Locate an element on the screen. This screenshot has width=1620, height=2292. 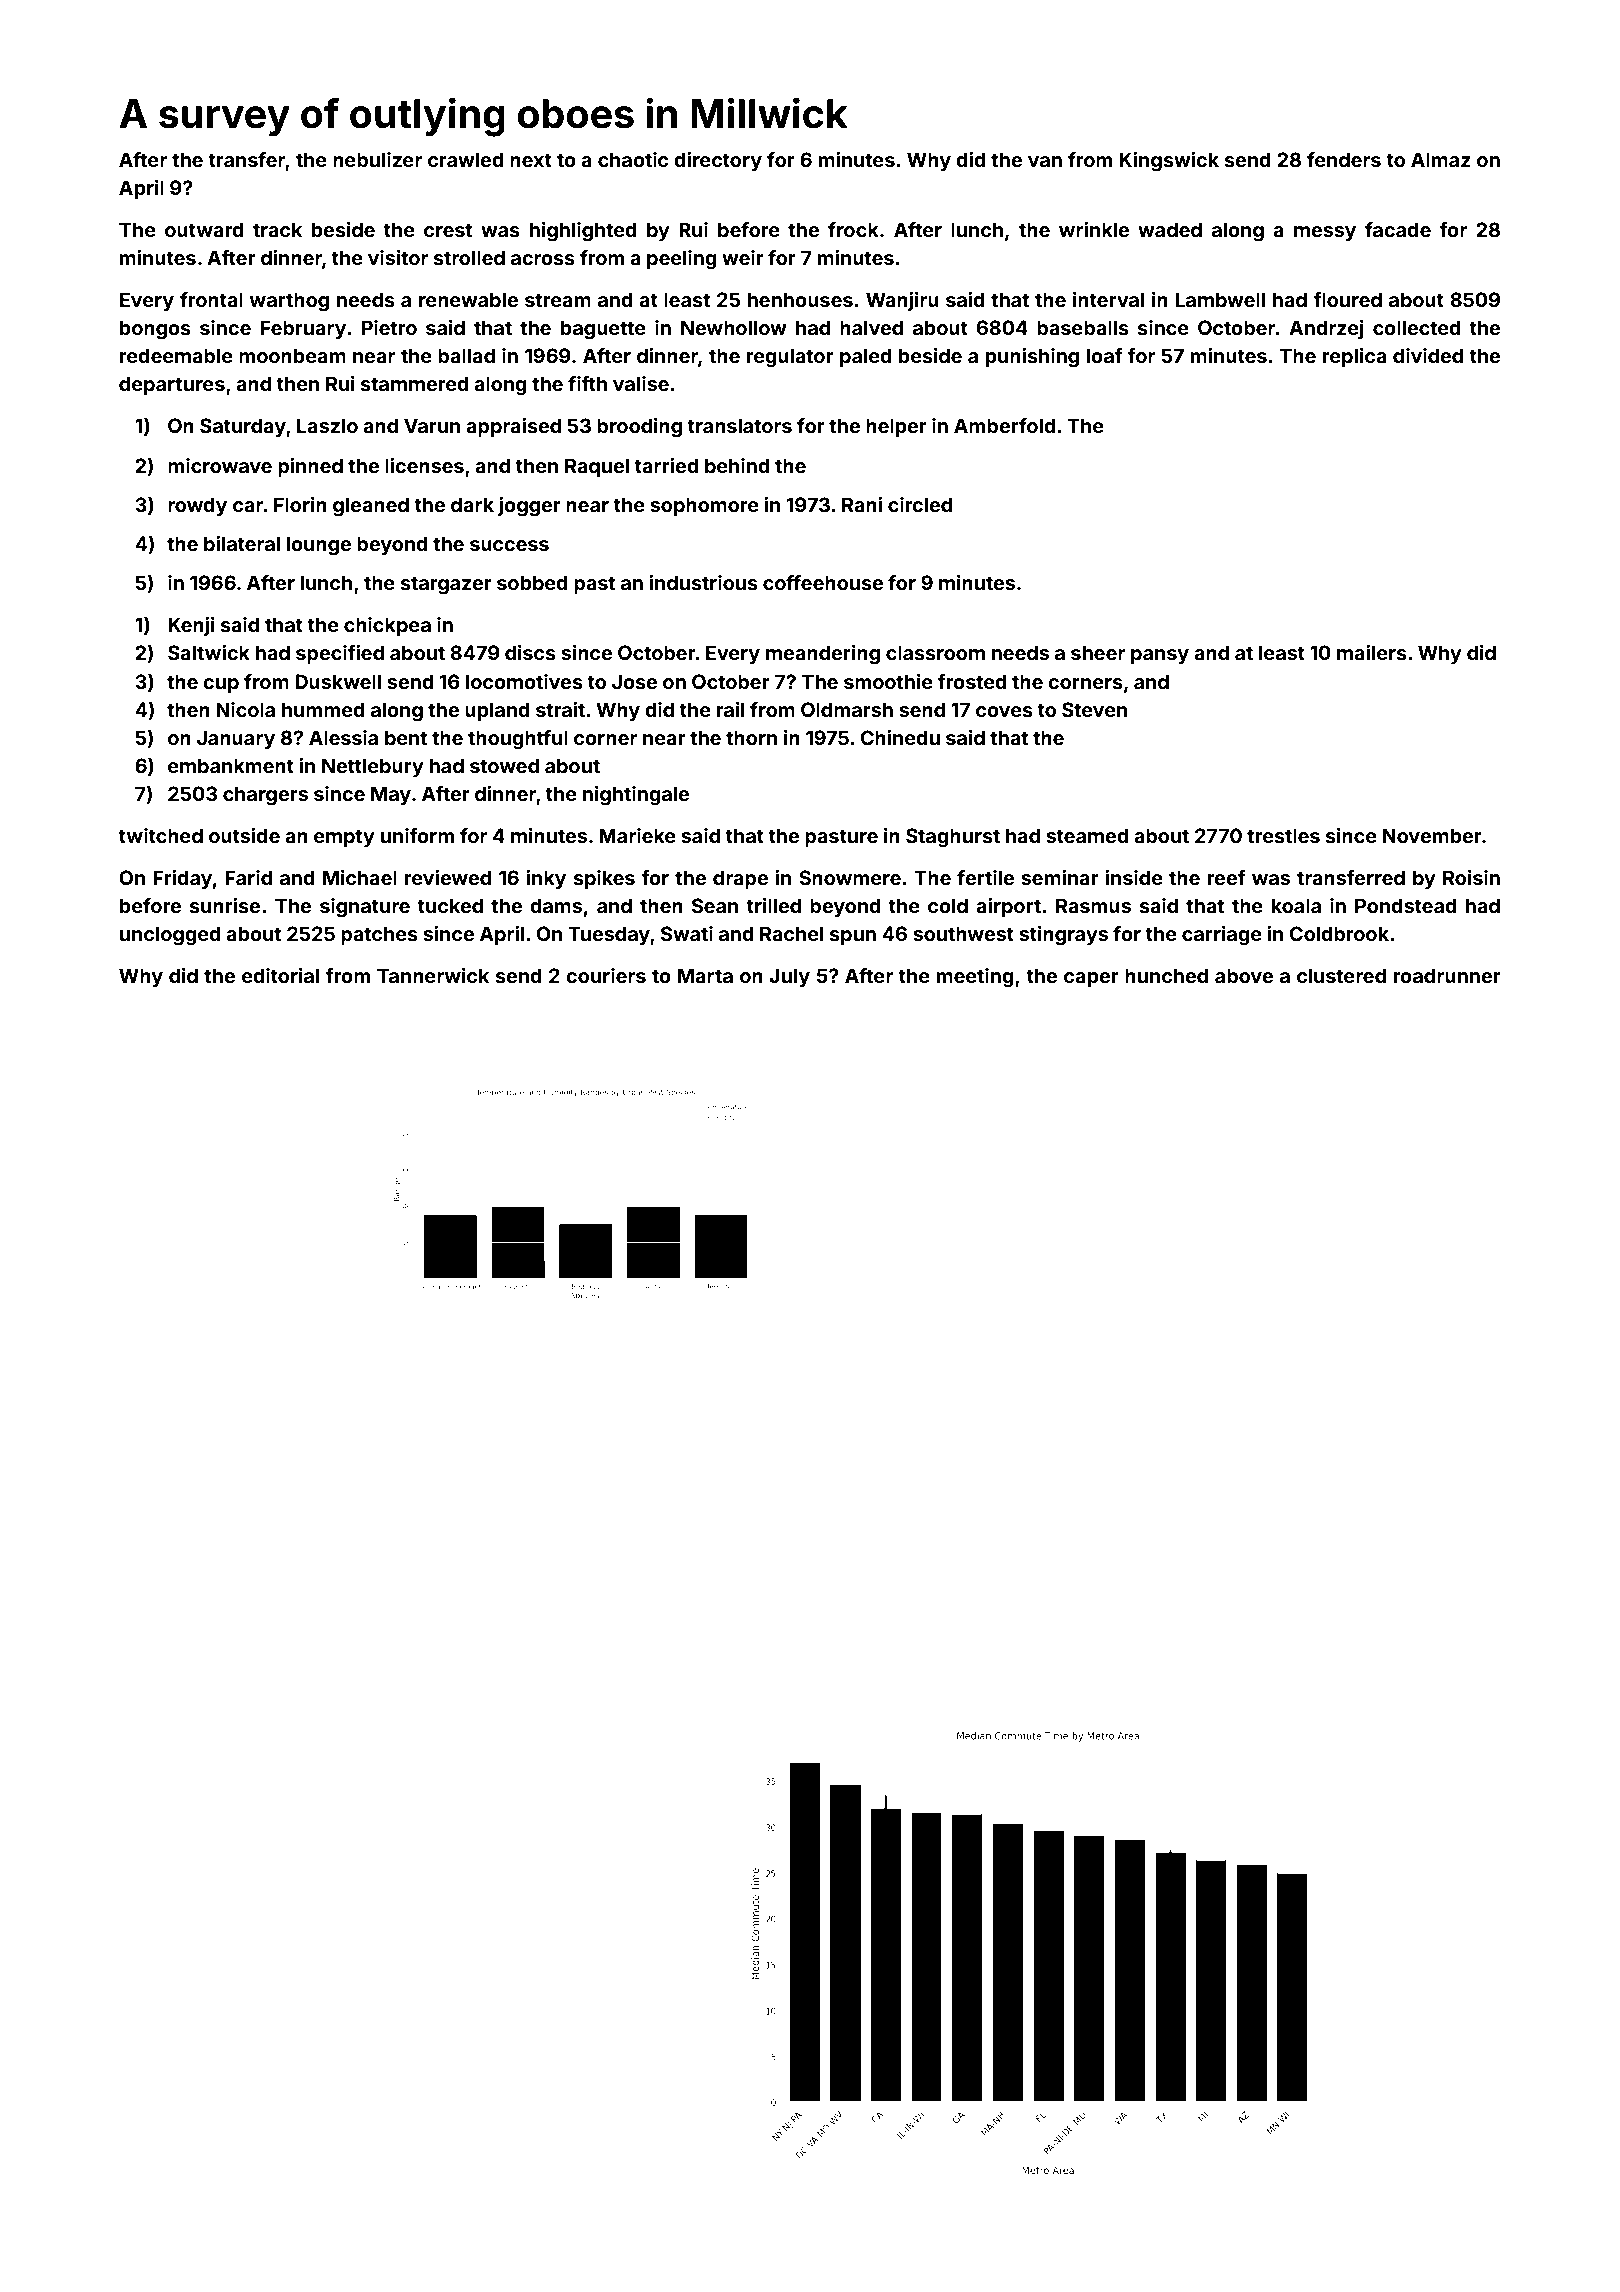
unclogged is located at coordinates (170, 936).
